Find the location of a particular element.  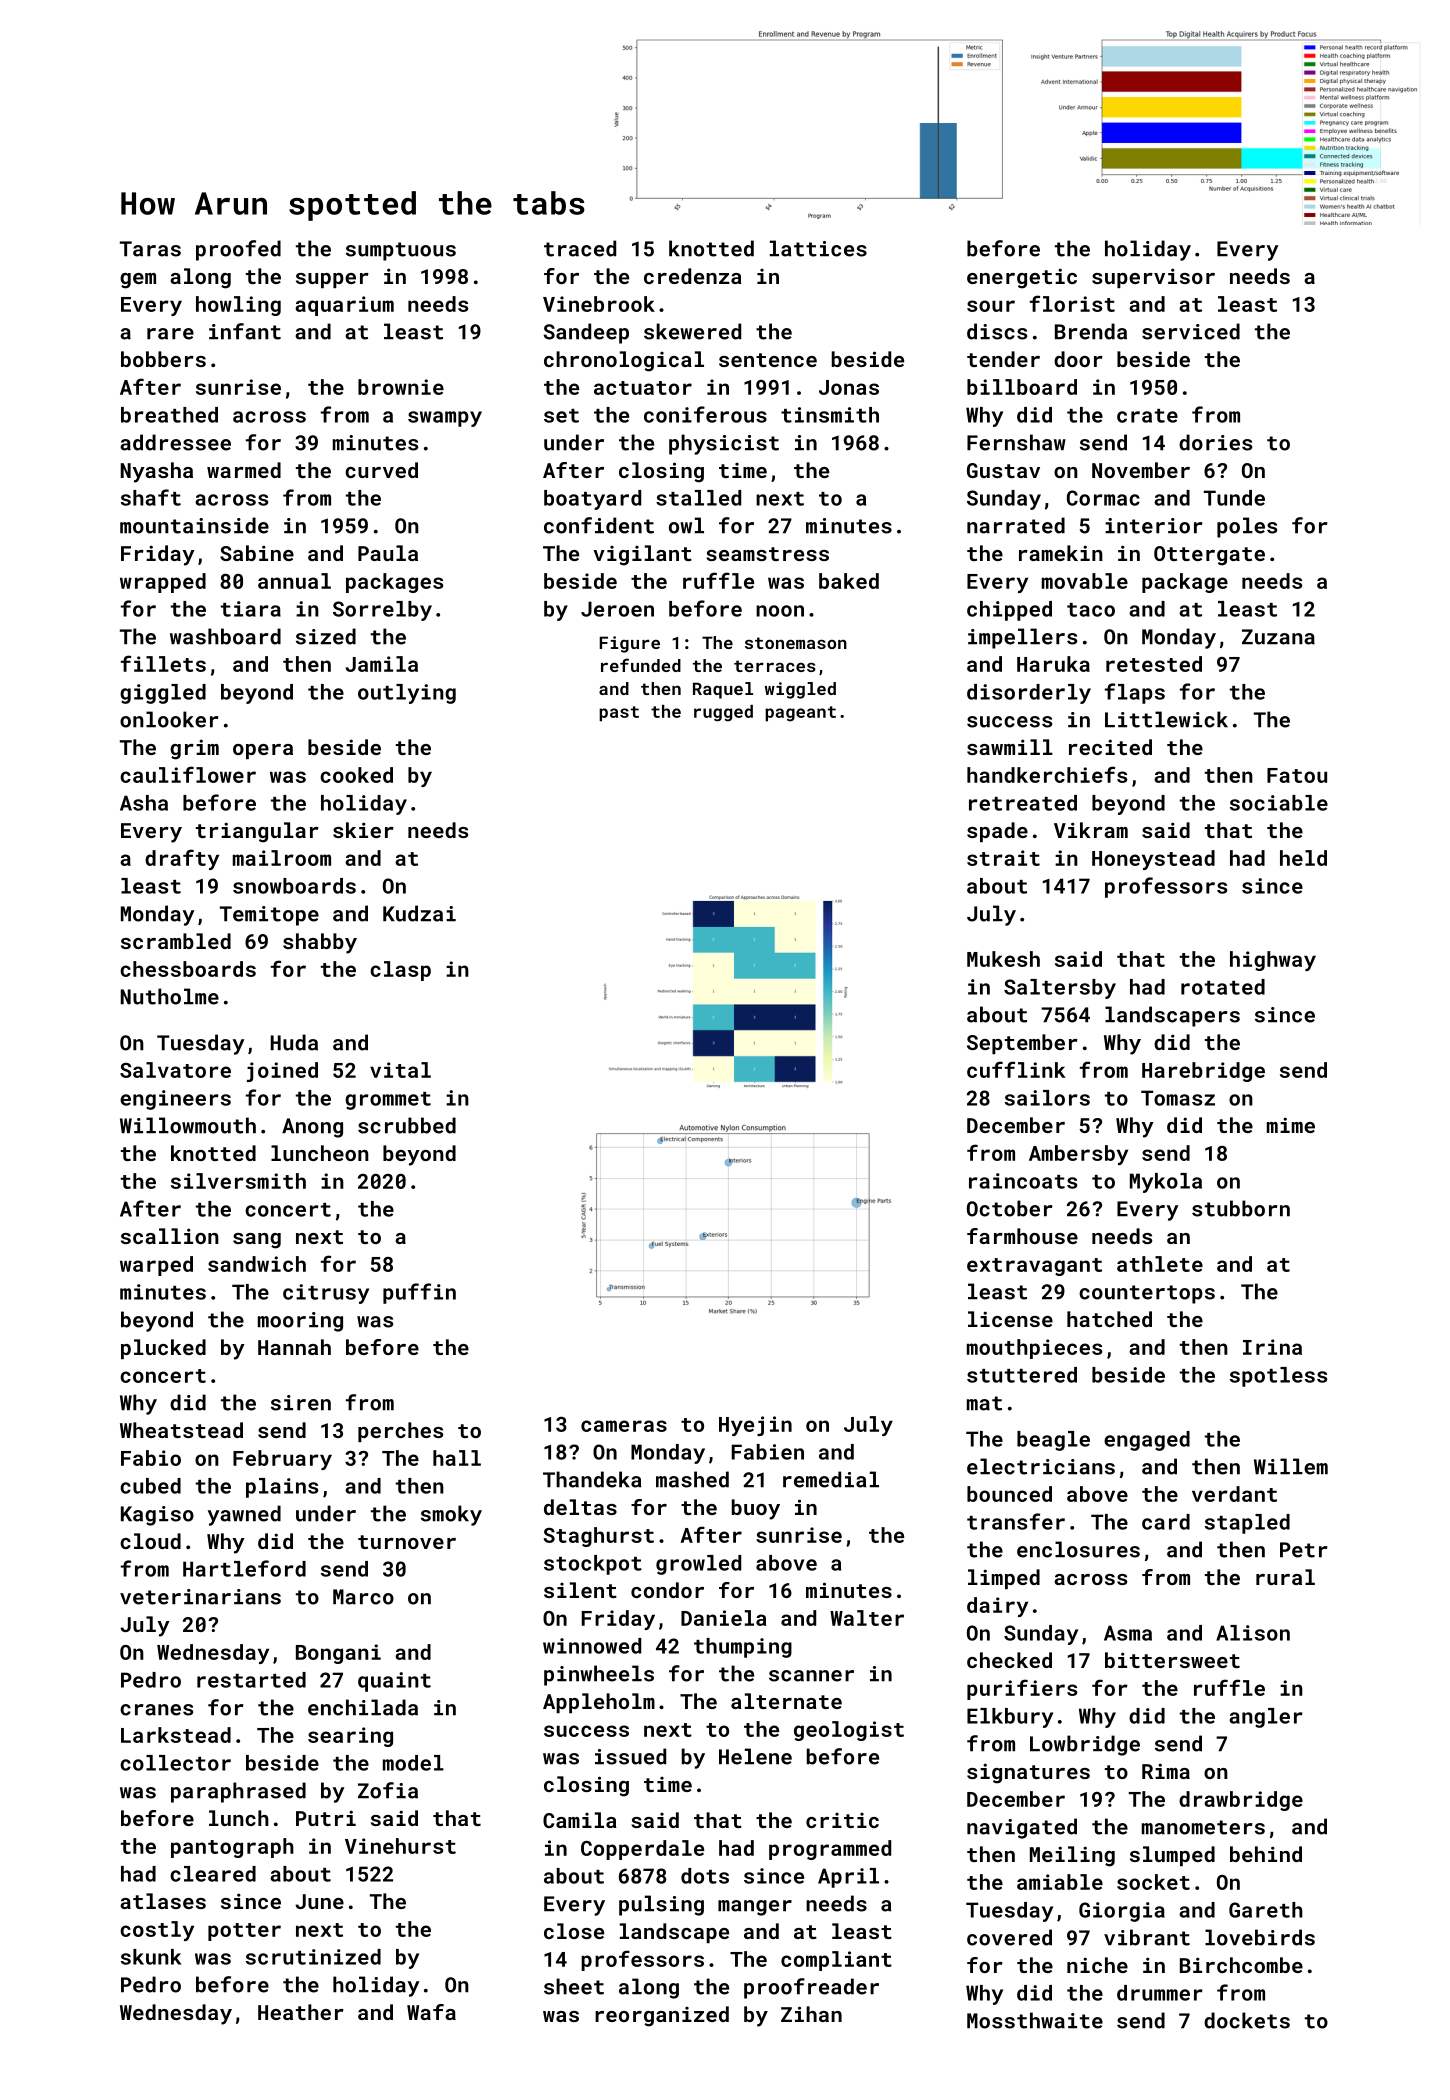

mime is located at coordinates (1291, 1125).
